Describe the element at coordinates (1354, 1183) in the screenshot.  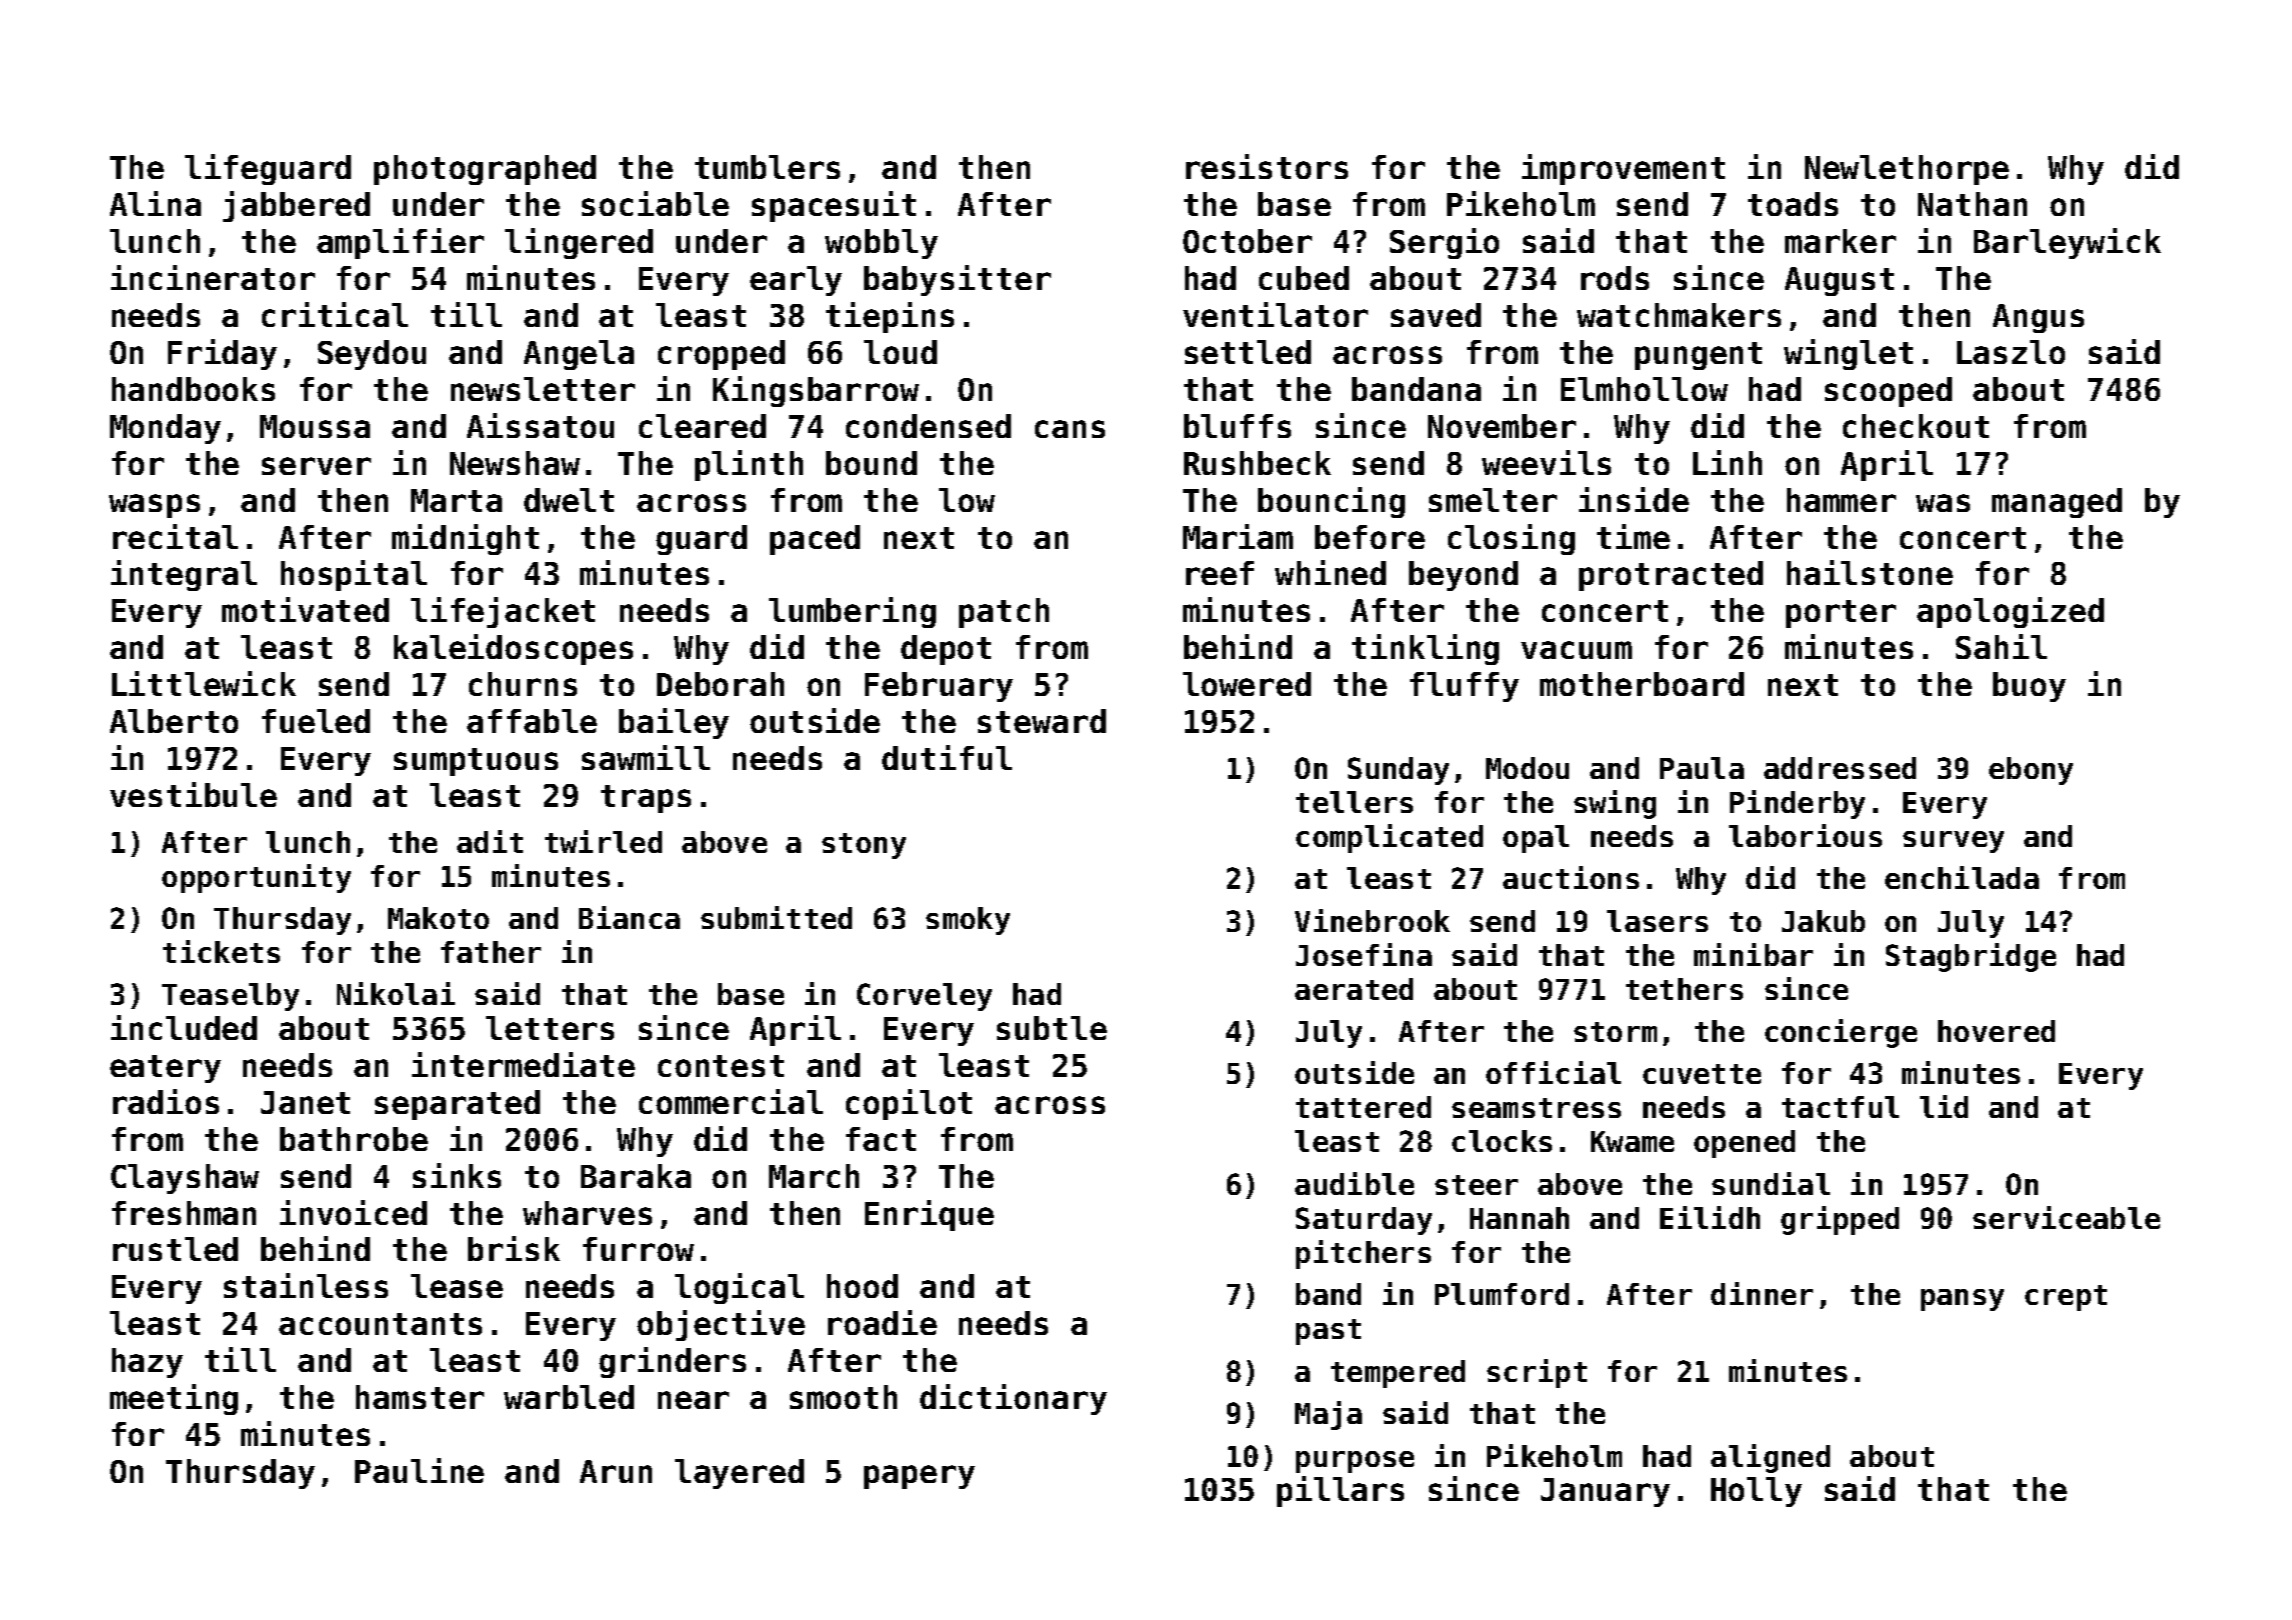
I see `audible` at that location.
